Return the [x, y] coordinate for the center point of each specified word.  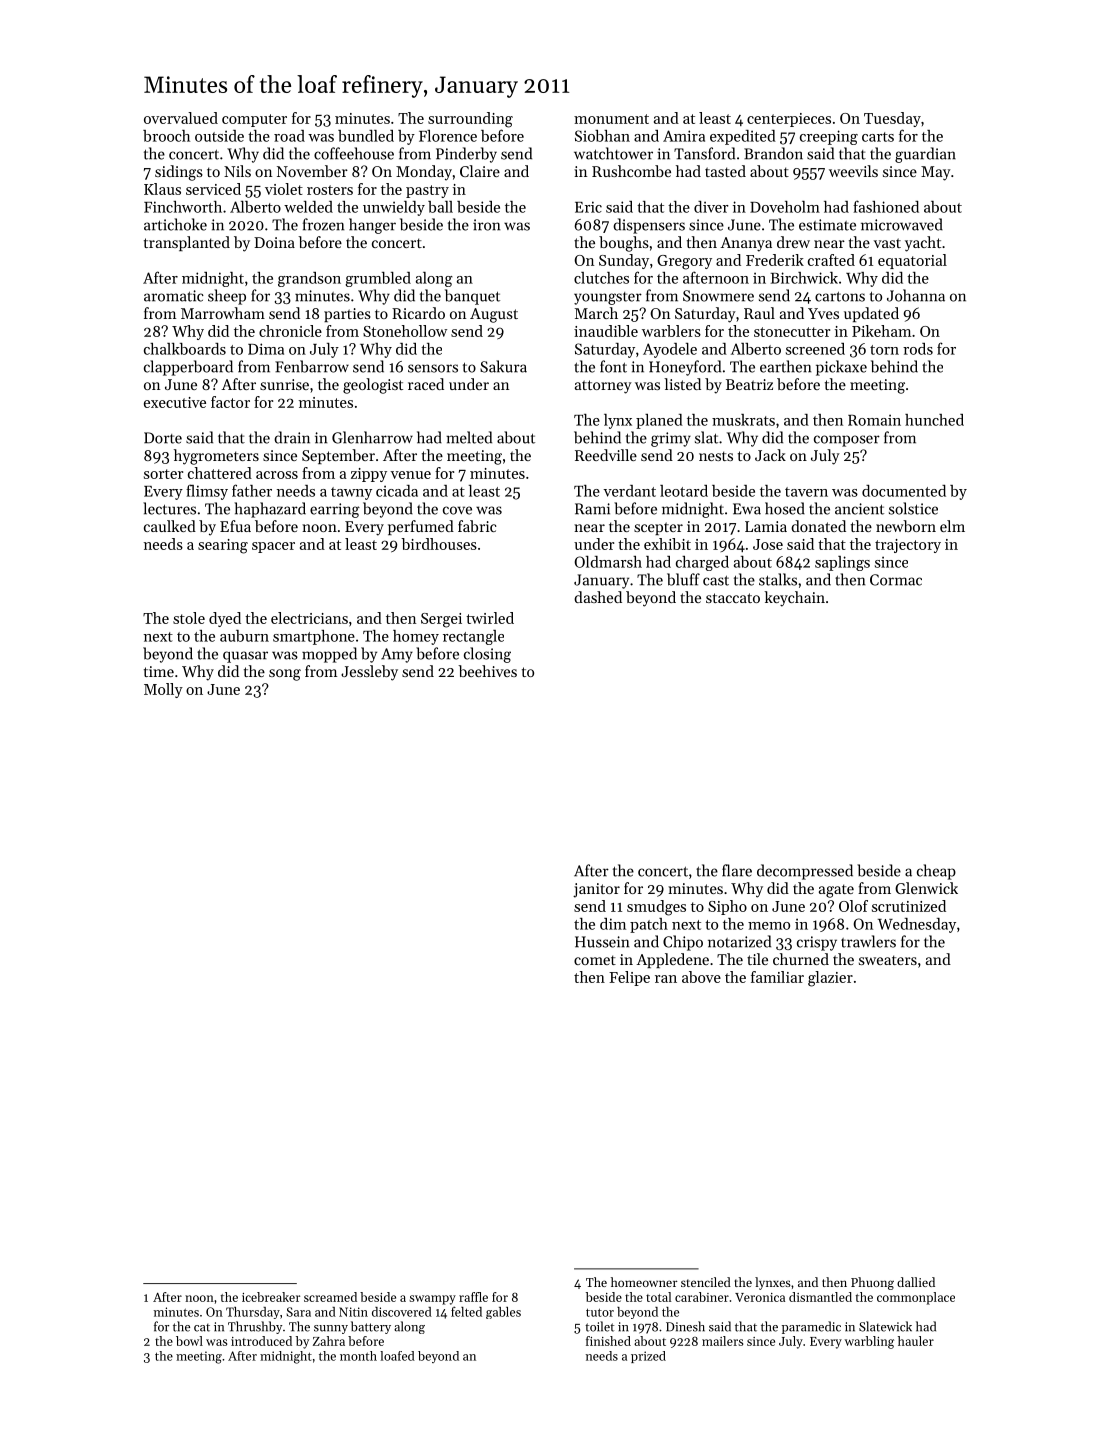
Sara [299, 1312]
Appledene [672, 960]
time [159, 671]
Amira [684, 136]
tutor [600, 1312]
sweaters [888, 960]
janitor [596, 890]
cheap [936, 872]
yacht [923, 244]
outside [219, 136]
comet [595, 960]
